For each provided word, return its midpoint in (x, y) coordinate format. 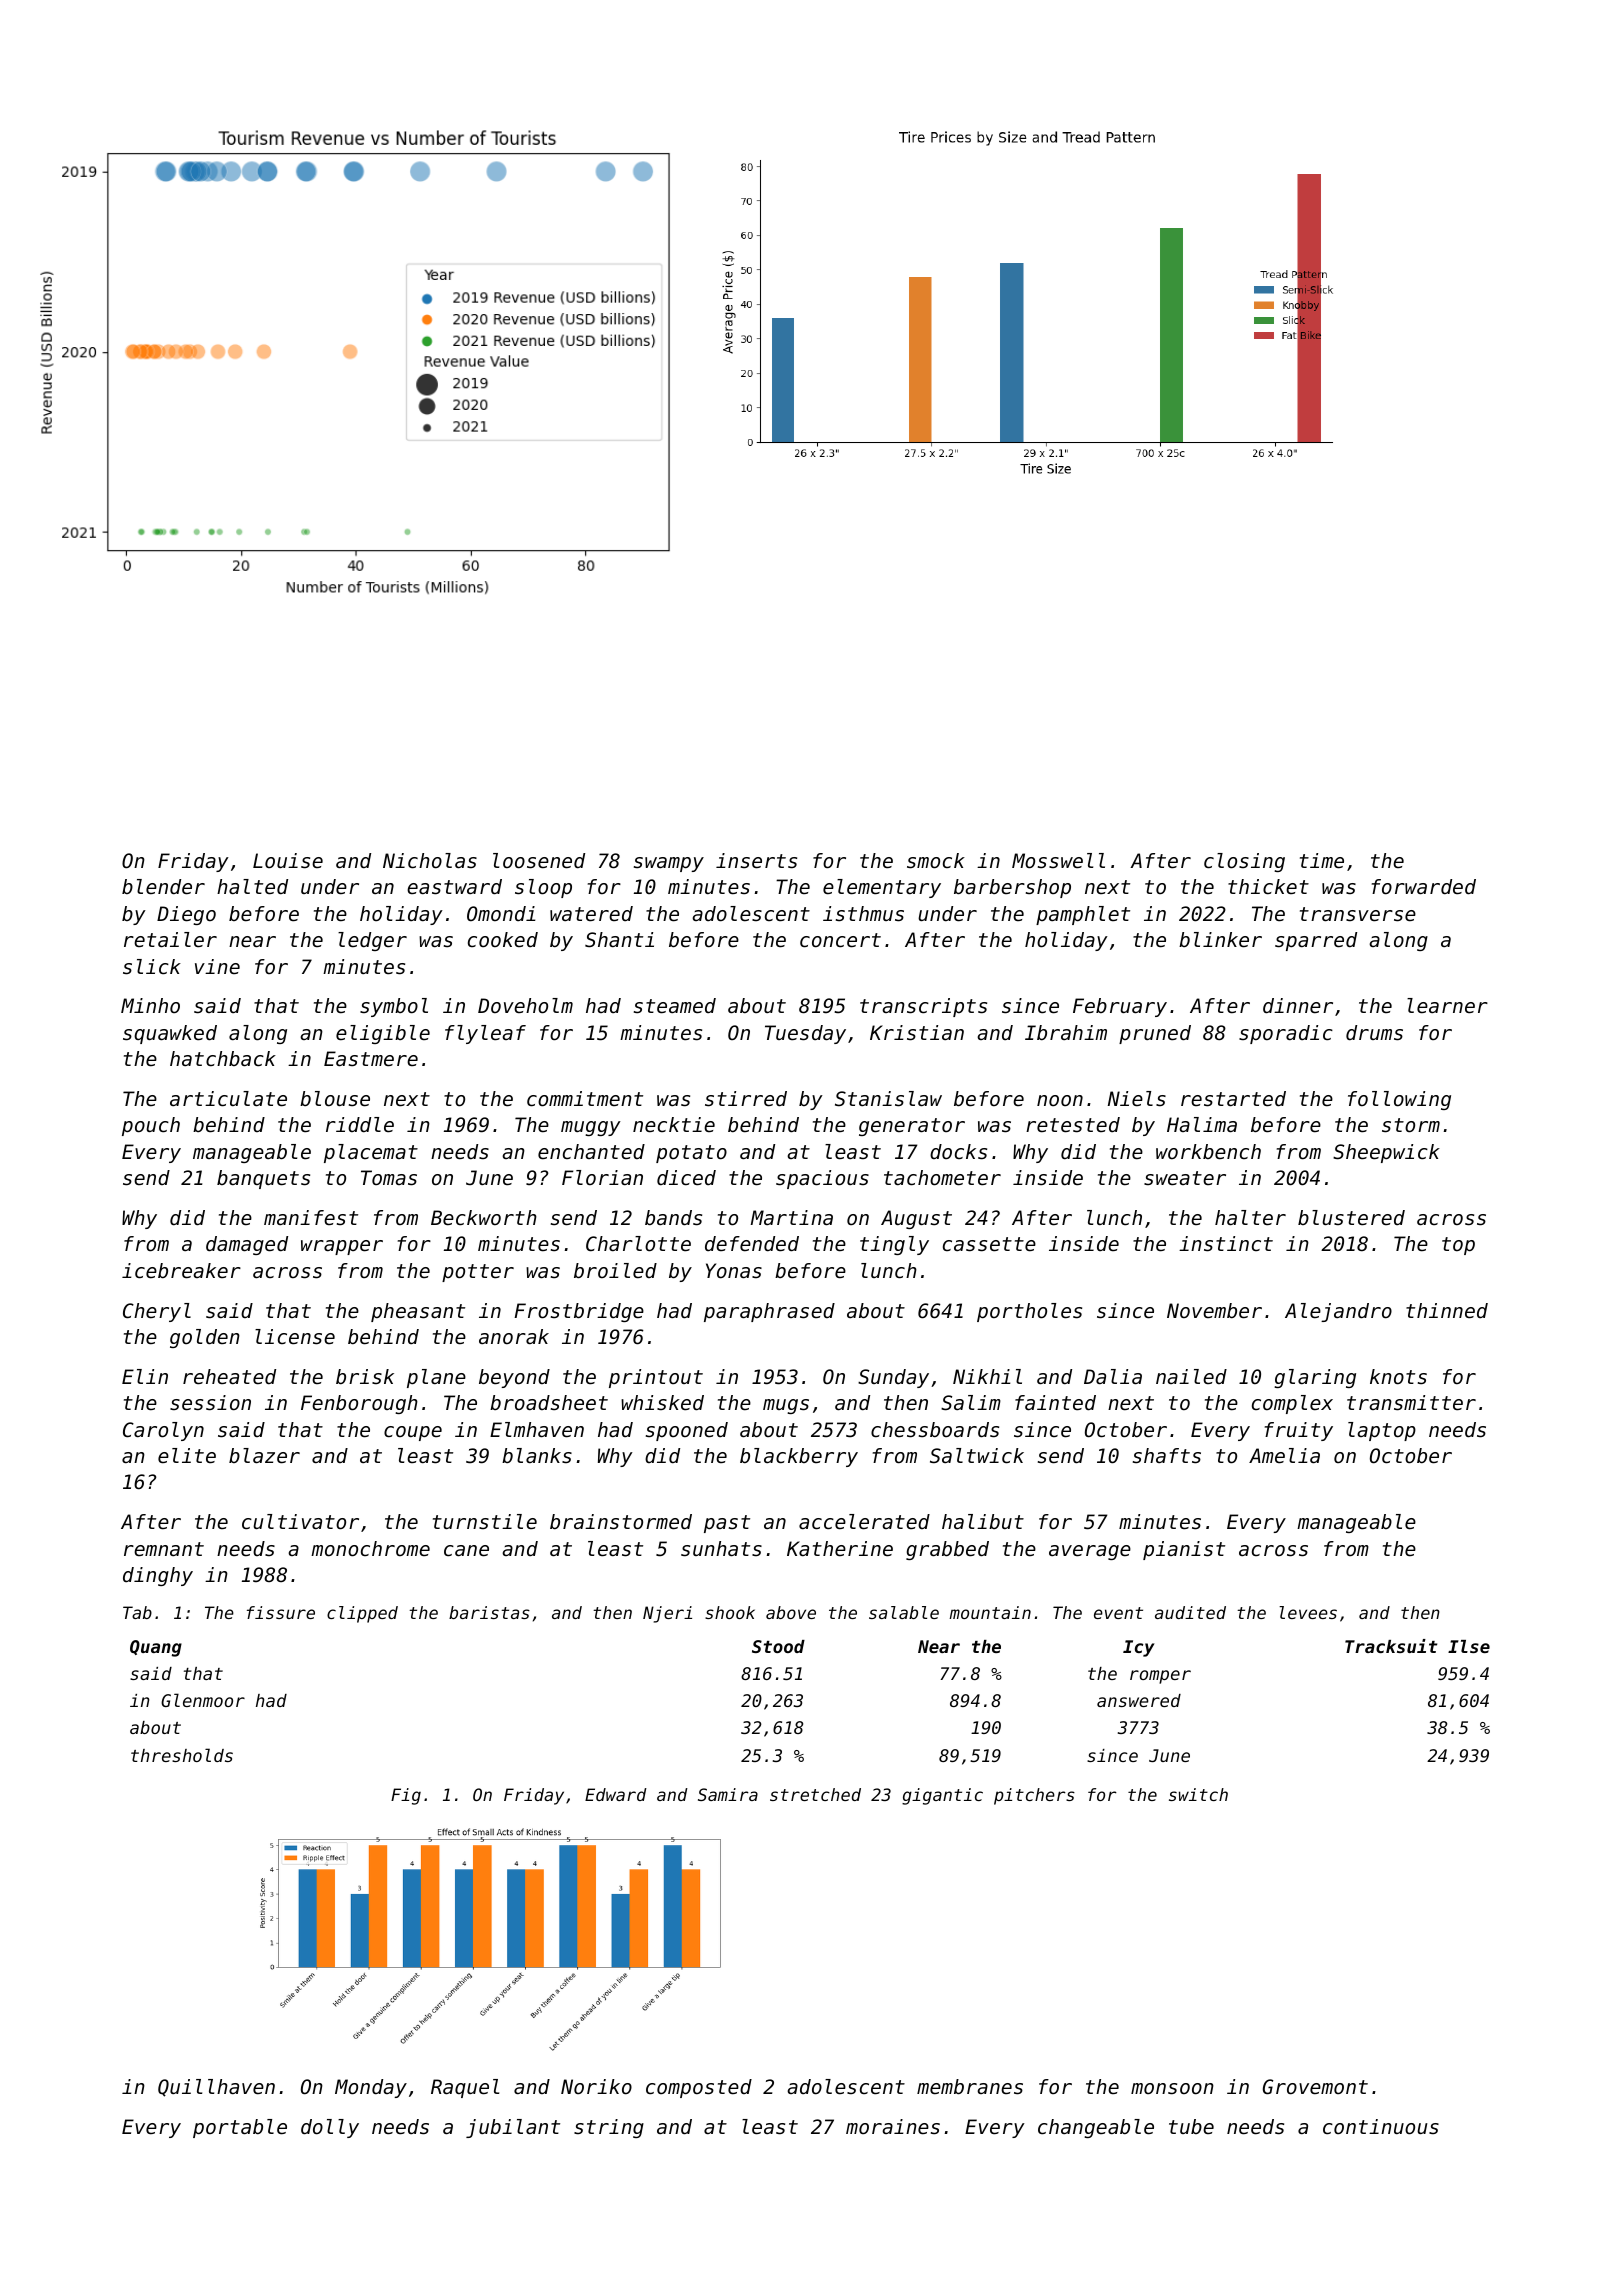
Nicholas (430, 861)
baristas (489, 1612)
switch (1198, 1794)
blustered (1351, 1218)
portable (240, 2128)
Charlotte (638, 1244)
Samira (728, 1794)
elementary (882, 888)
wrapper (342, 1247)
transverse (1358, 914)
